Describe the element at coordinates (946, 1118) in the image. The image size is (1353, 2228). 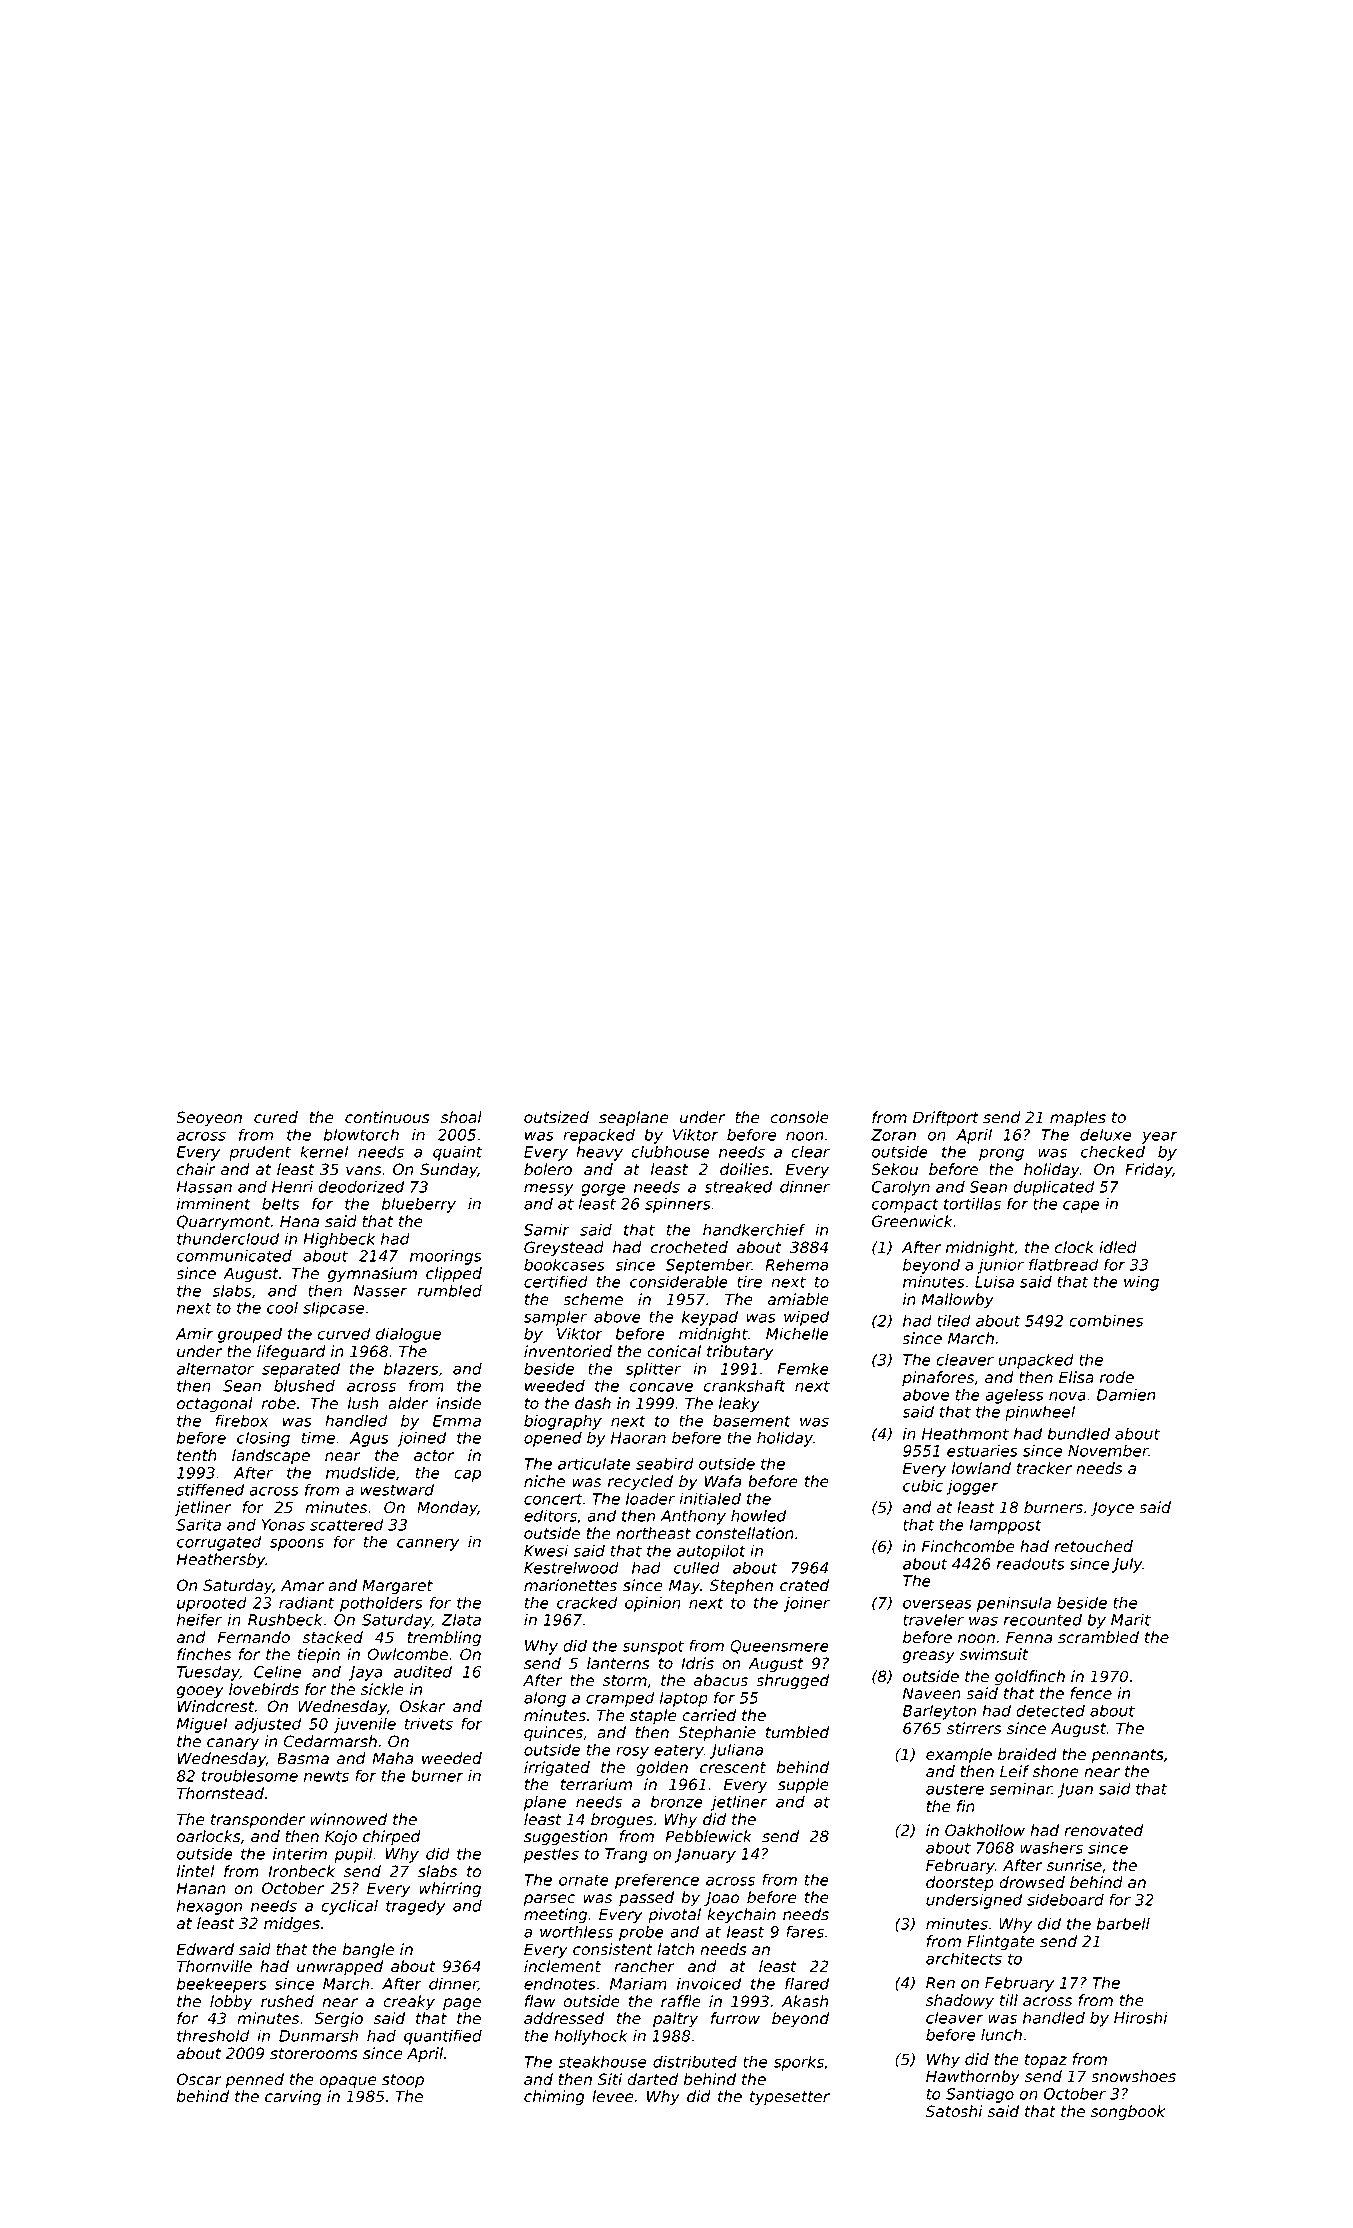
I see `Driftport` at that location.
